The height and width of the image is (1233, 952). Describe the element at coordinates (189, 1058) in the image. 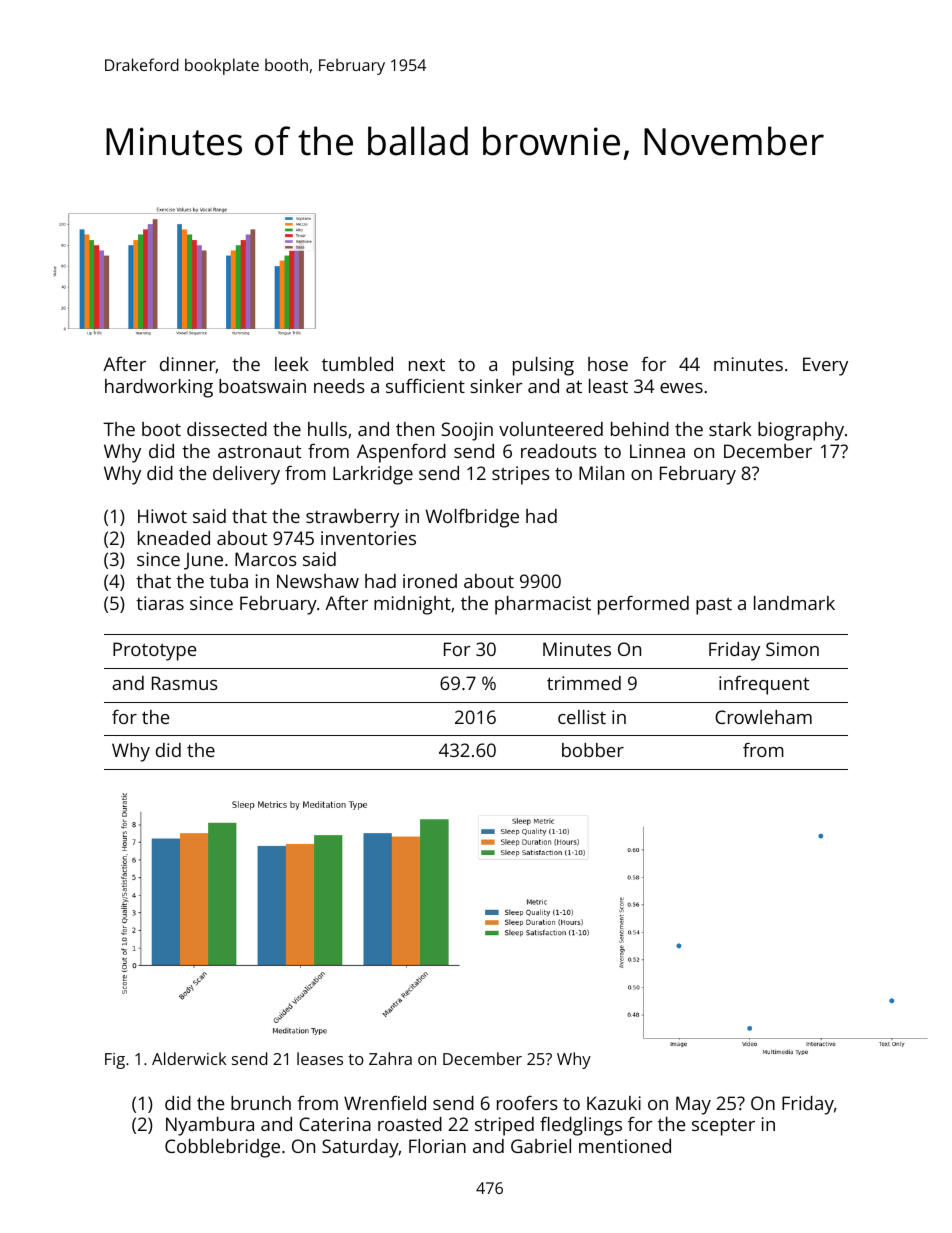

I see `Alderwick` at that location.
